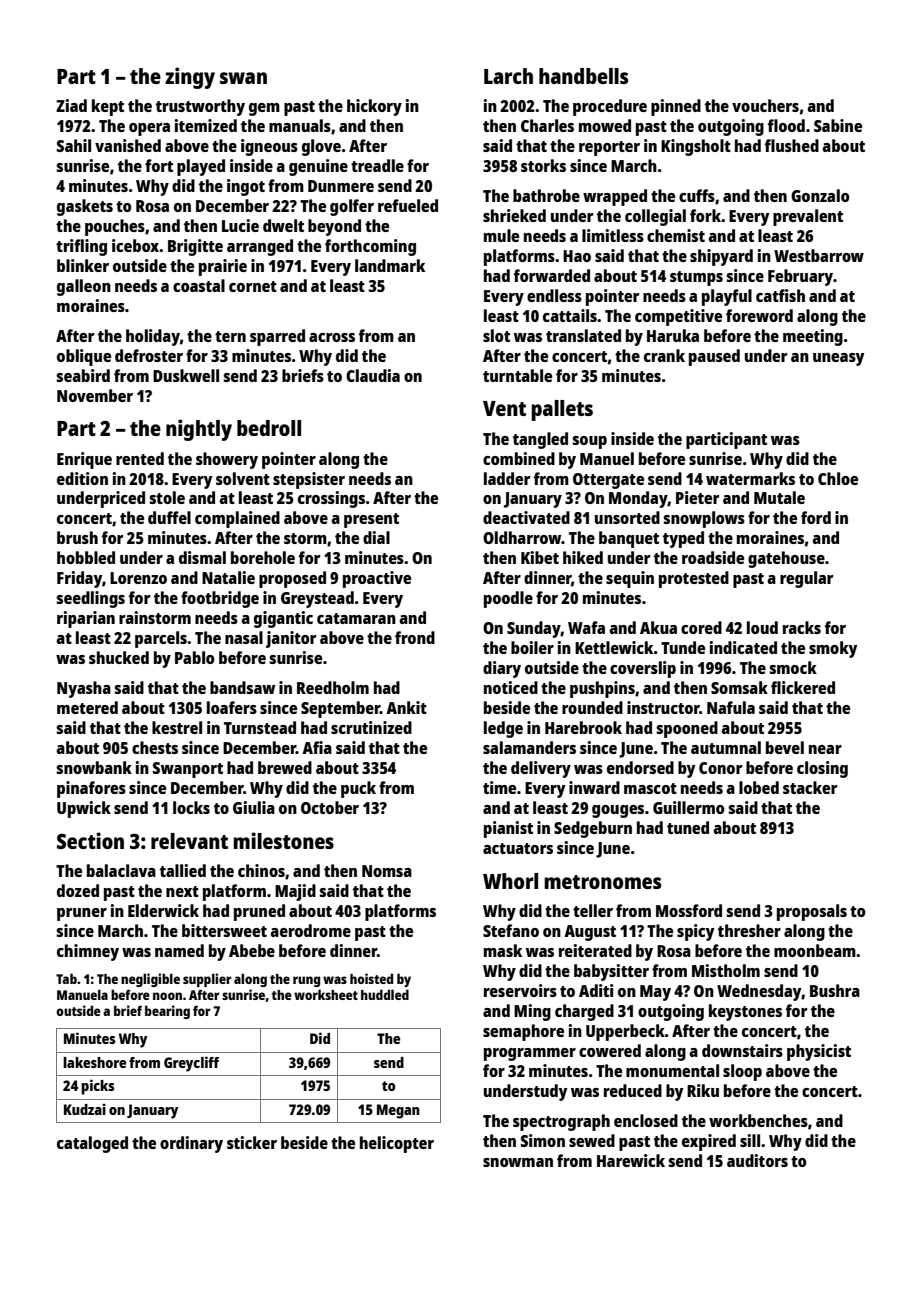 Image resolution: width=924 pixels, height=1311 pixels. I want to click on hickory, so click(374, 107).
